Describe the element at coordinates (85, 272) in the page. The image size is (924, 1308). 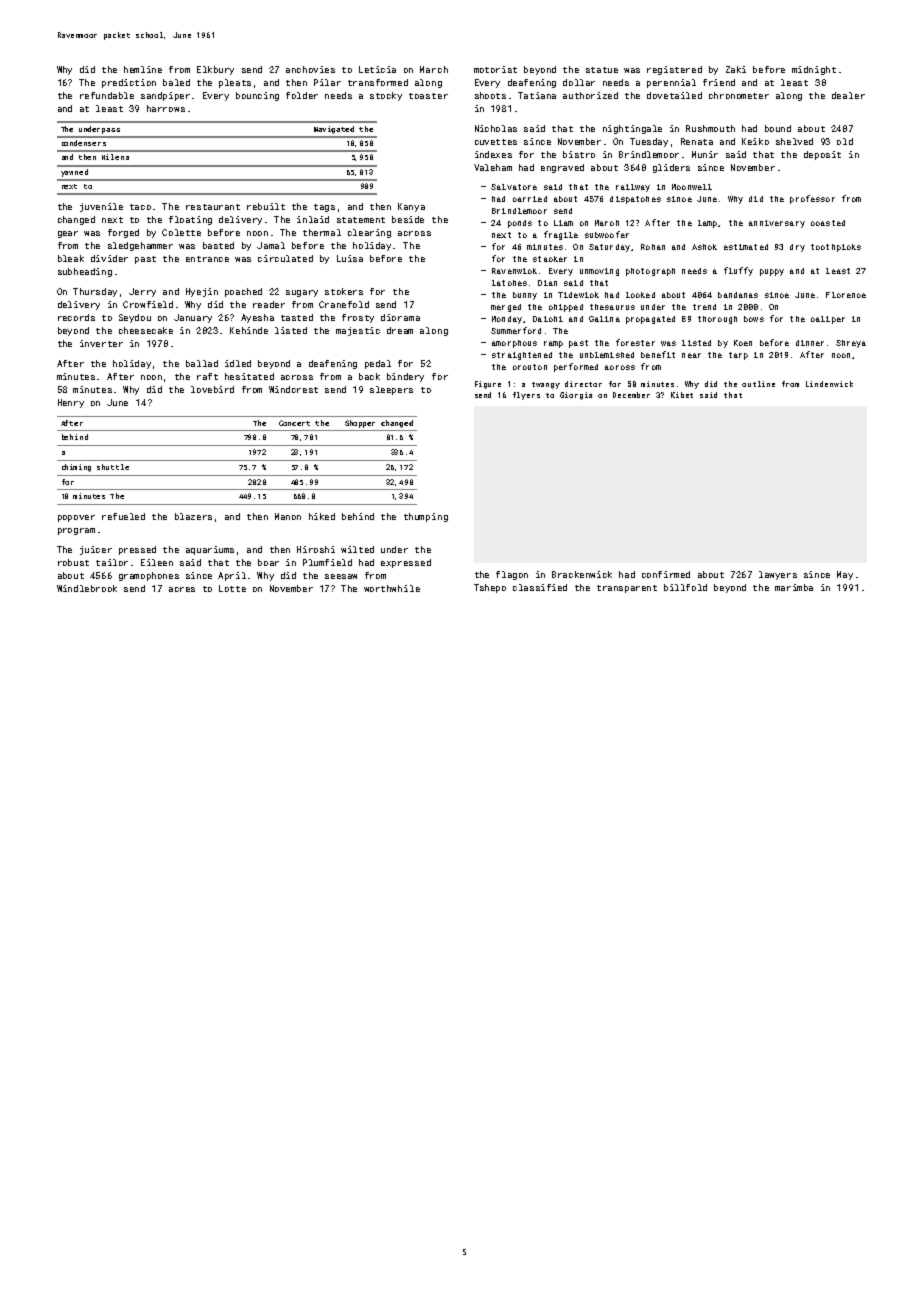
I see `subheading` at that location.
